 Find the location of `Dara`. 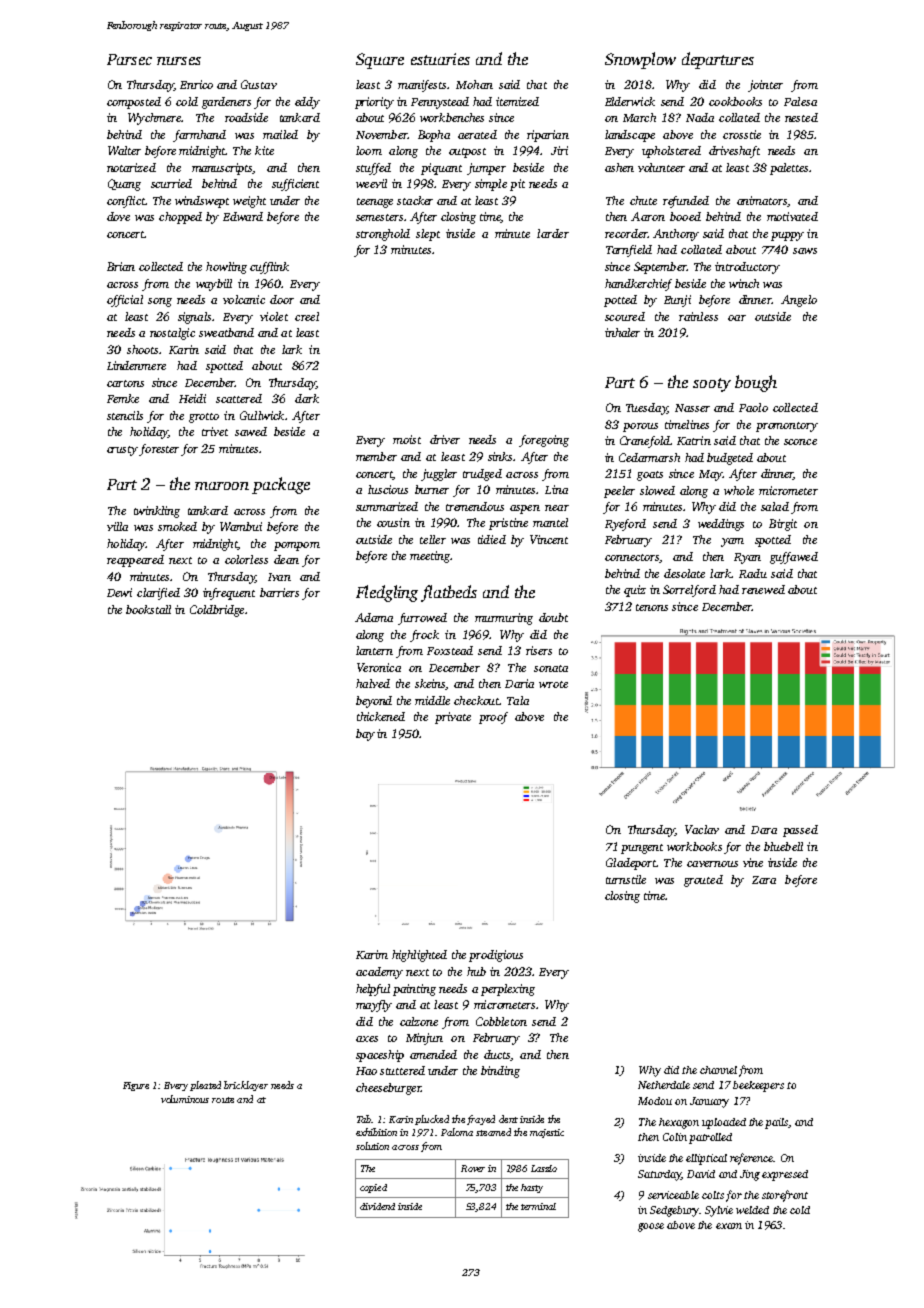

Dara is located at coordinates (764, 830).
